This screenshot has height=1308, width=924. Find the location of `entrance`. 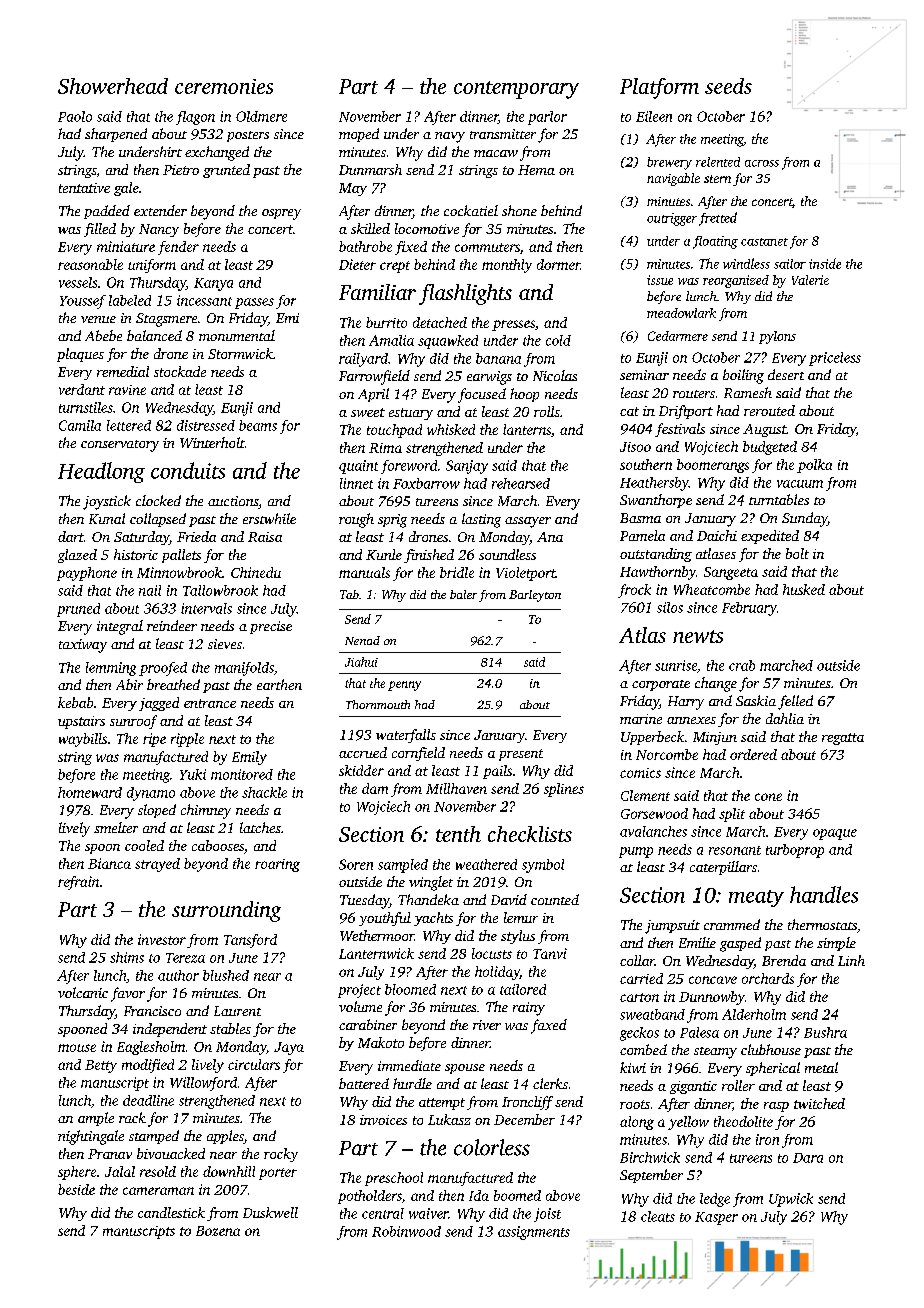

entrance is located at coordinates (210, 703).
